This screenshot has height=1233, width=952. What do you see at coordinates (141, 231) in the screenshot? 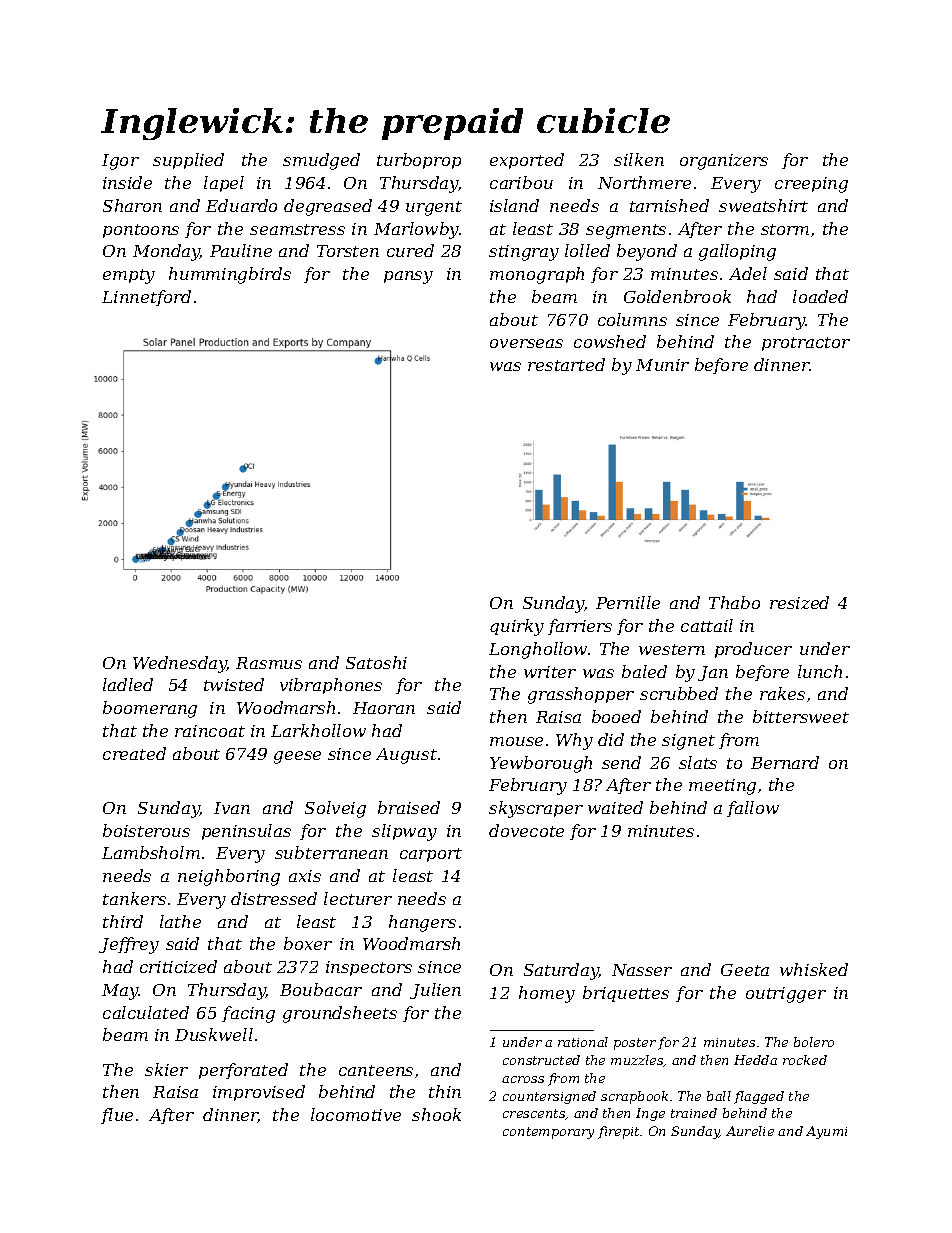
I see `pontoons` at bounding box center [141, 231].
